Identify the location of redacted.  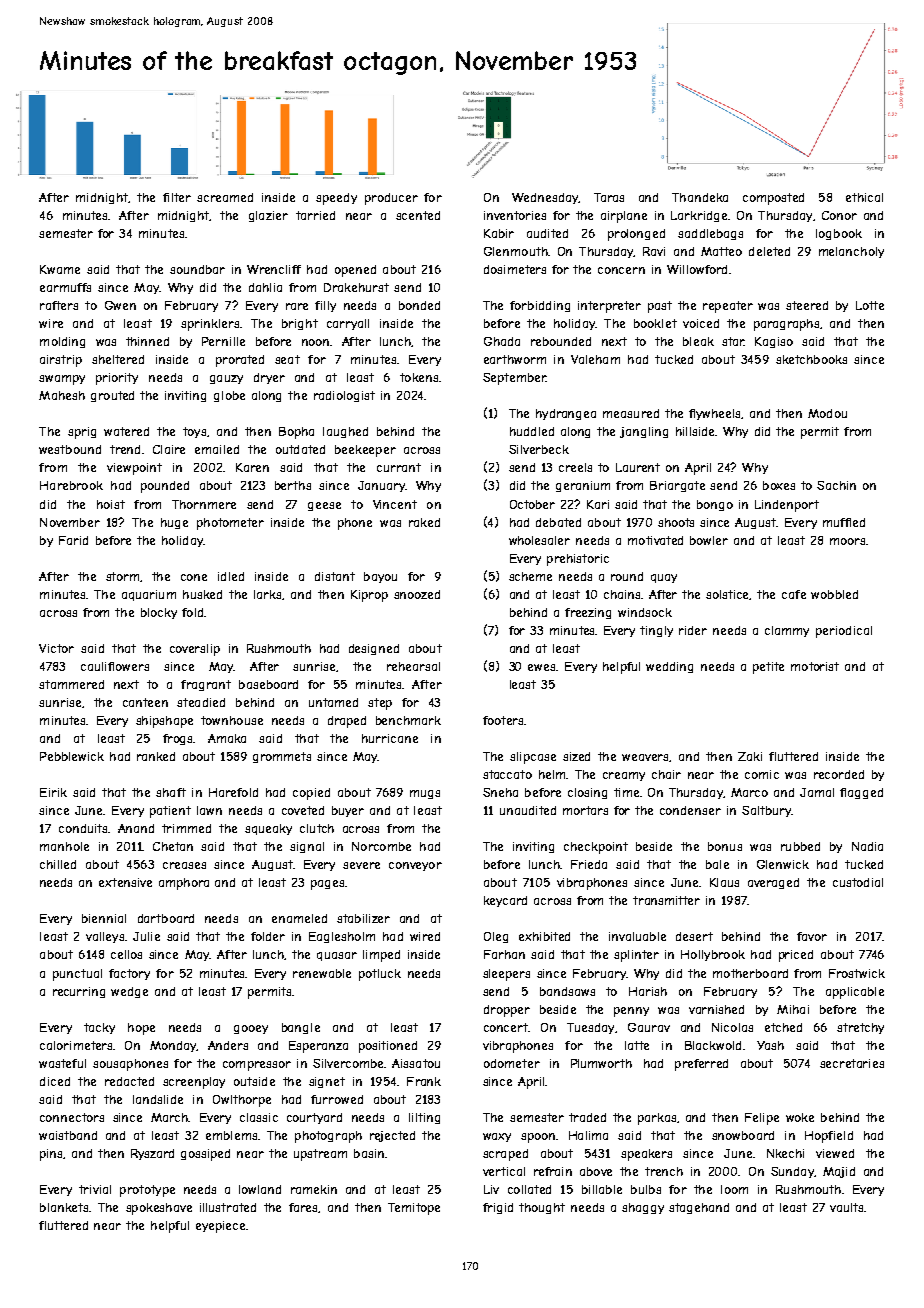
(129, 1081).
